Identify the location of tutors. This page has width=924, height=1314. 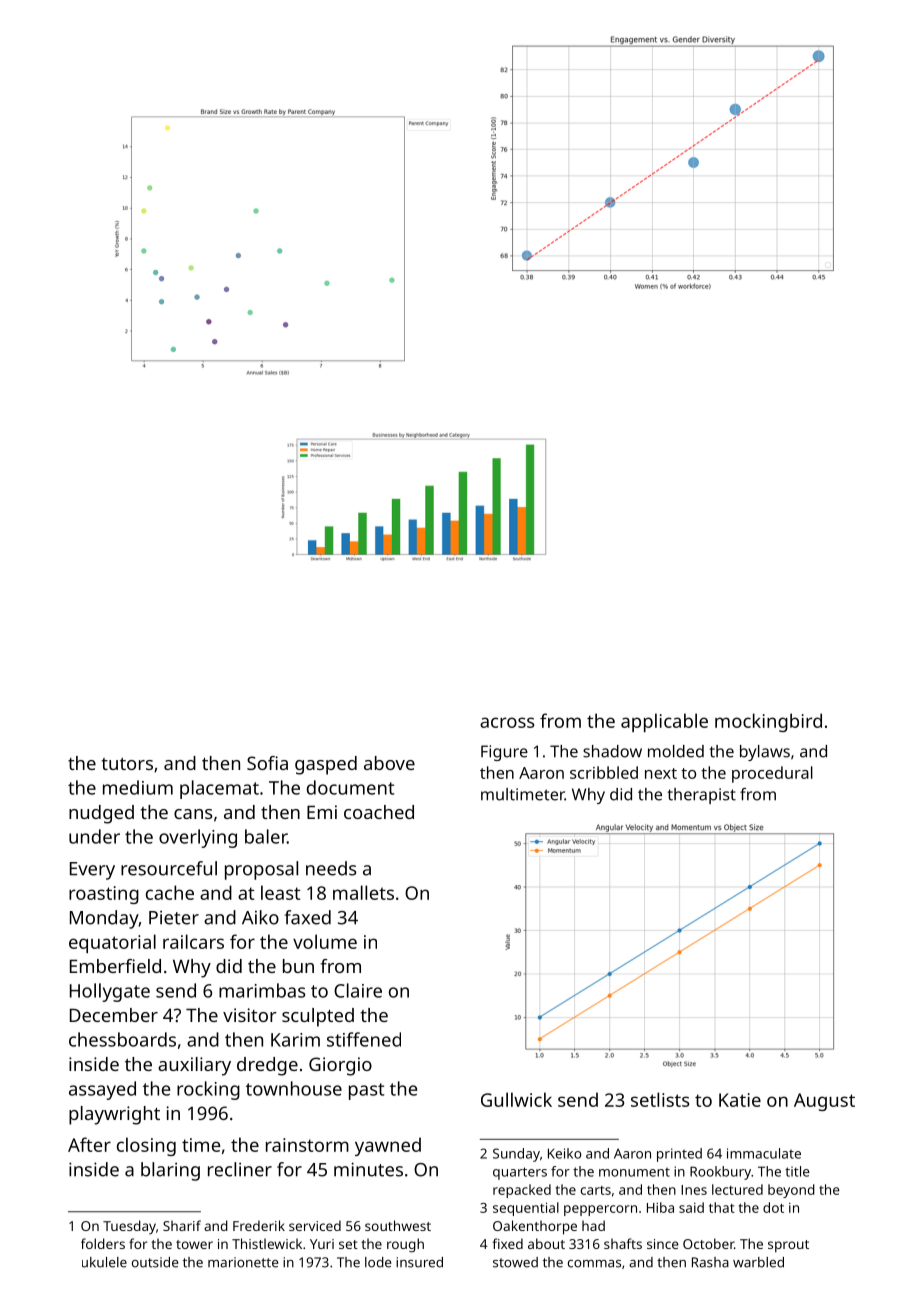
(127, 764).
